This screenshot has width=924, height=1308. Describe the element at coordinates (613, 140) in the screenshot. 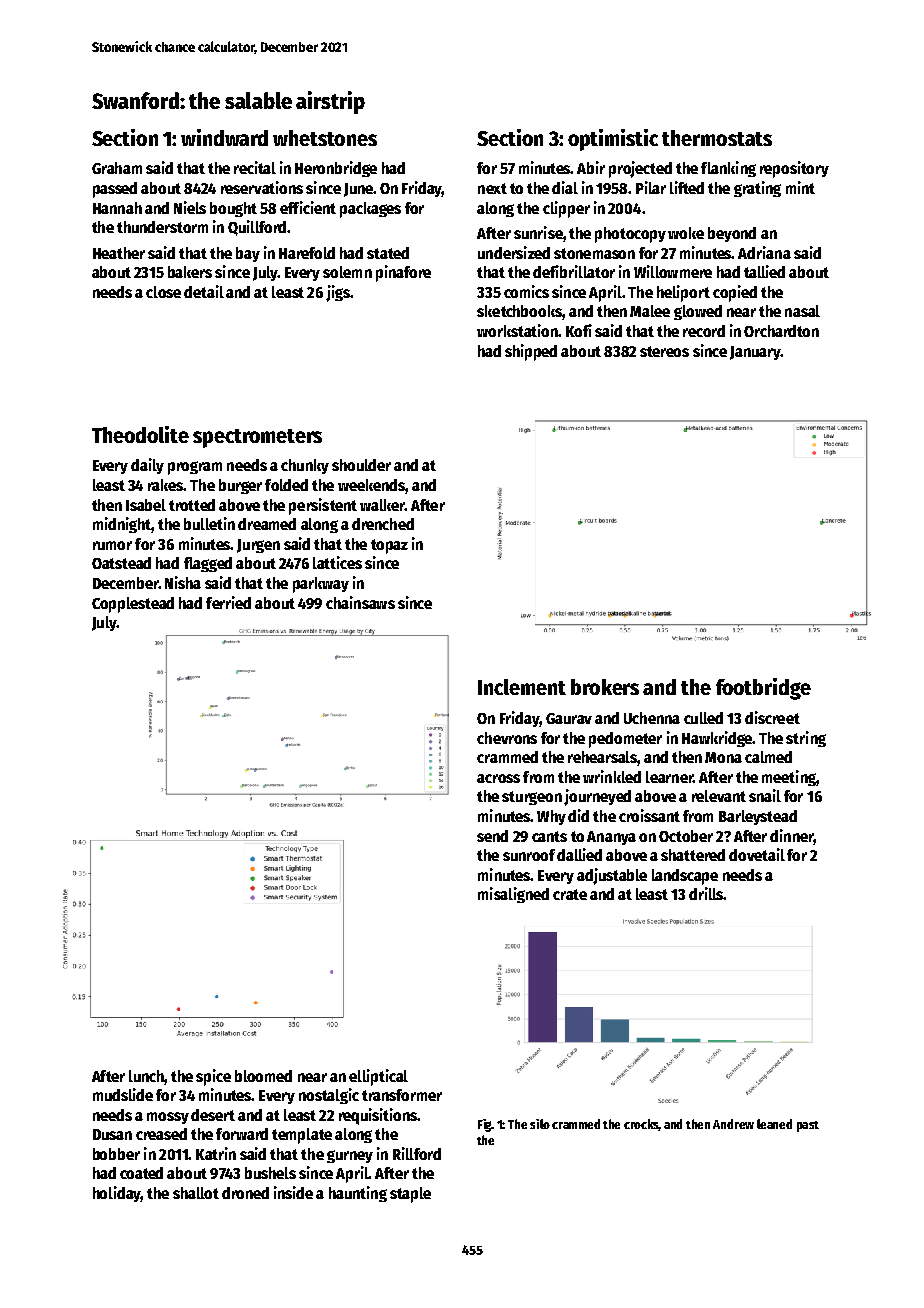

I see `optimistic` at that location.
